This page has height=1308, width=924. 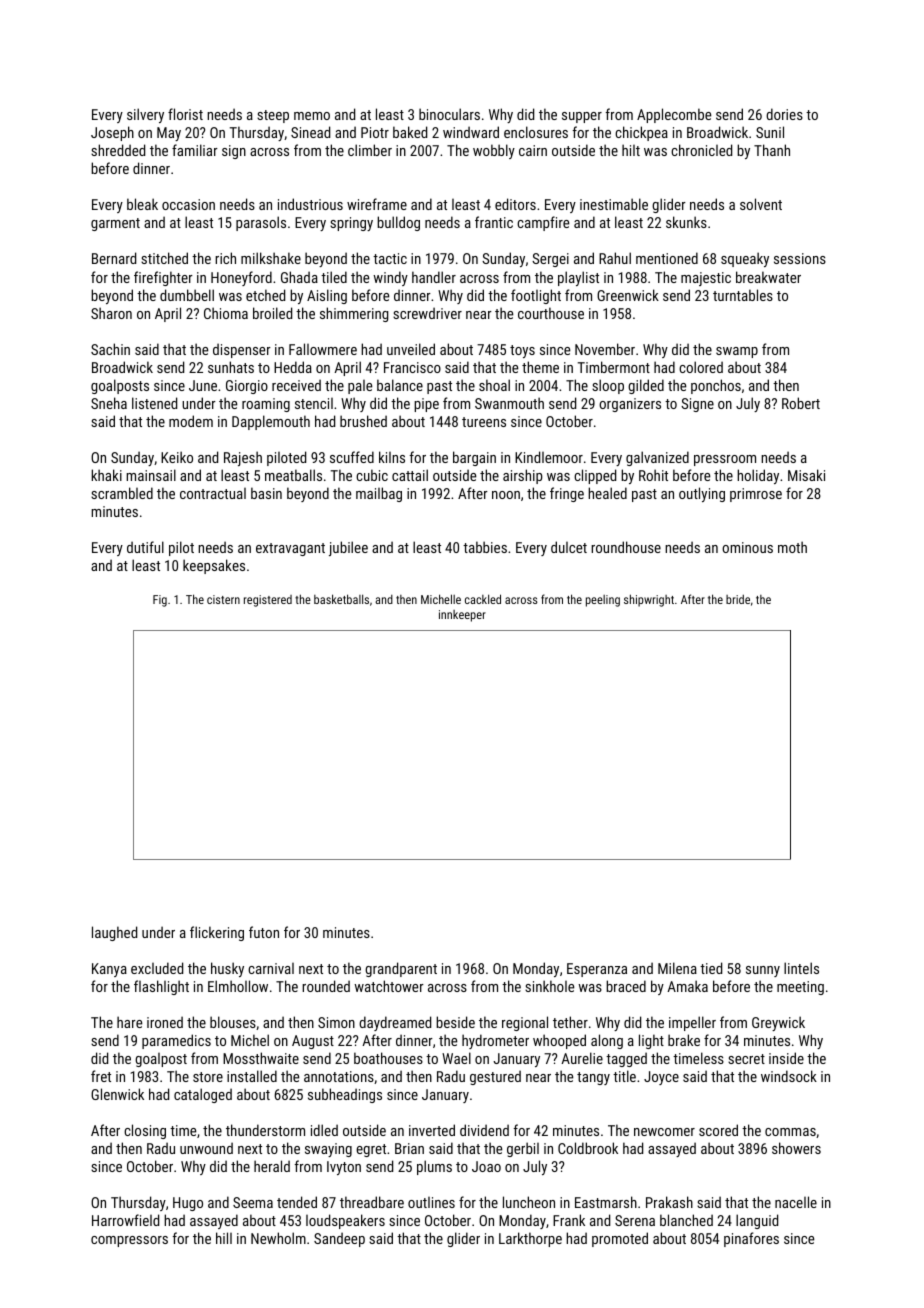 What do you see at coordinates (649, 600) in the page?
I see `shipwright` at bounding box center [649, 600].
